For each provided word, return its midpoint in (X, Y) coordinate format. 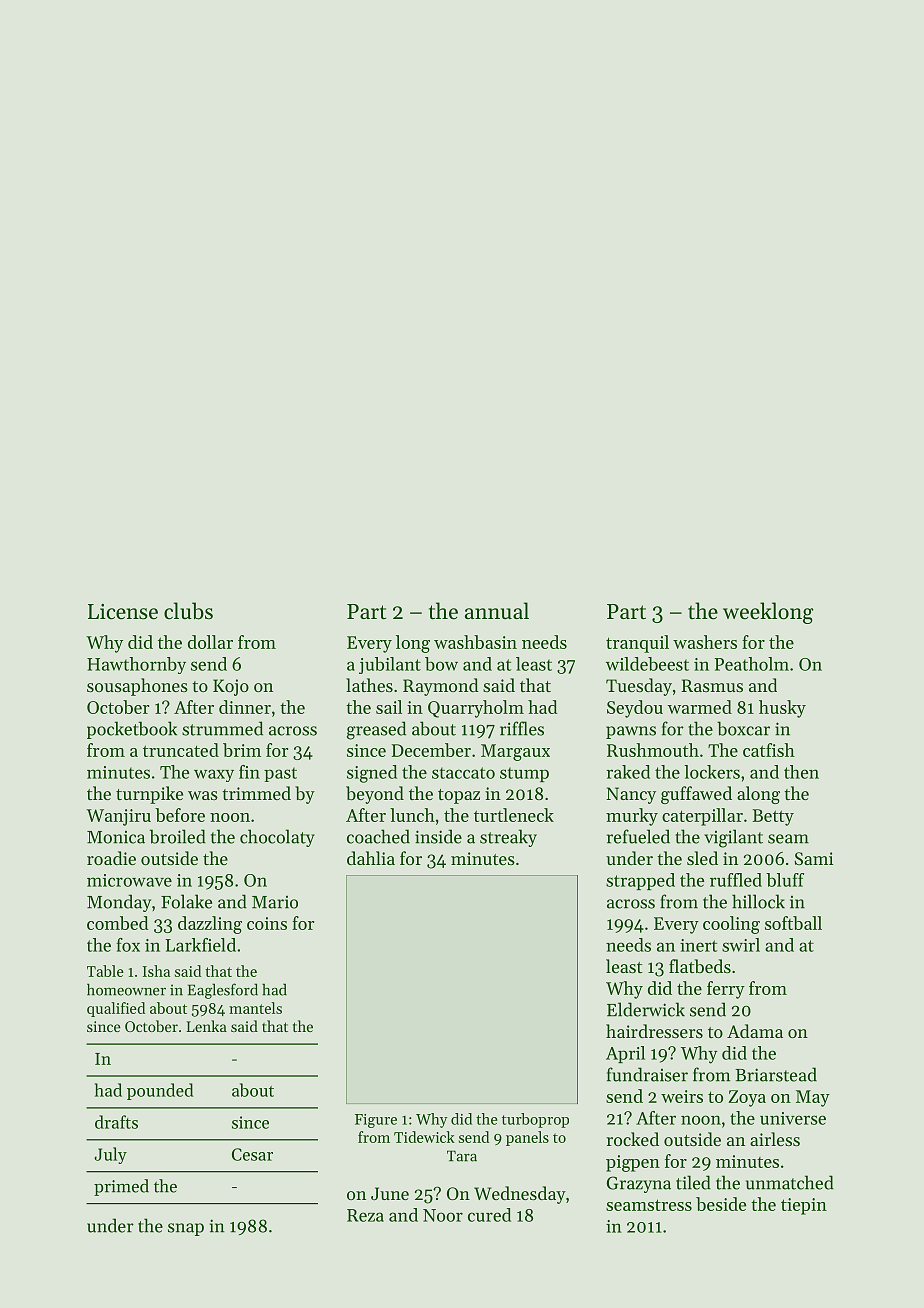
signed (372, 774)
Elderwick (646, 1009)
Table (105, 971)
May (813, 1098)
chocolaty (277, 838)
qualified (116, 1009)
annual (497, 610)
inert (698, 945)
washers (705, 642)
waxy (214, 775)
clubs (188, 611)
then (801, 772)
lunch (412, 815)
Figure (376, 1121)
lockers (712, 772)
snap (186, 1229)
